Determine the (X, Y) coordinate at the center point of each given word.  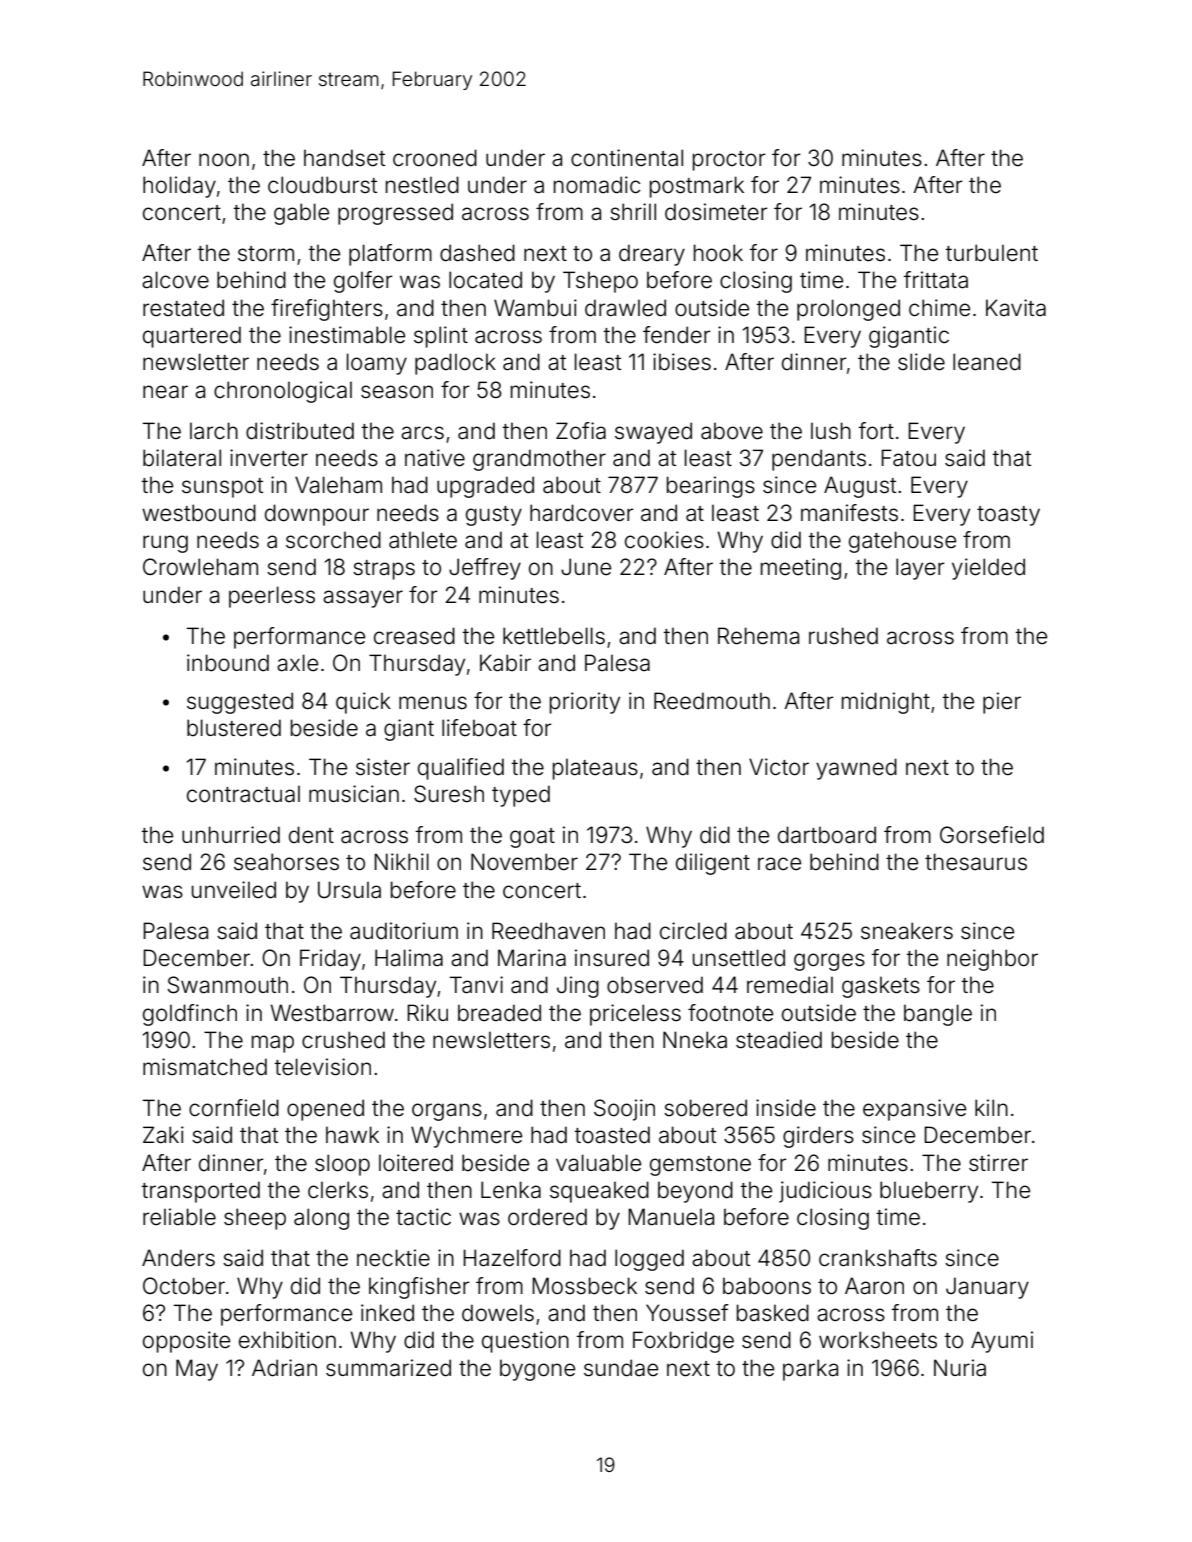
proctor (729, 161)
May (197, 1370)
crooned (435, 158)
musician (354, 794)
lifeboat (479, 728)
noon (224, 160)
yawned (856, 769)
